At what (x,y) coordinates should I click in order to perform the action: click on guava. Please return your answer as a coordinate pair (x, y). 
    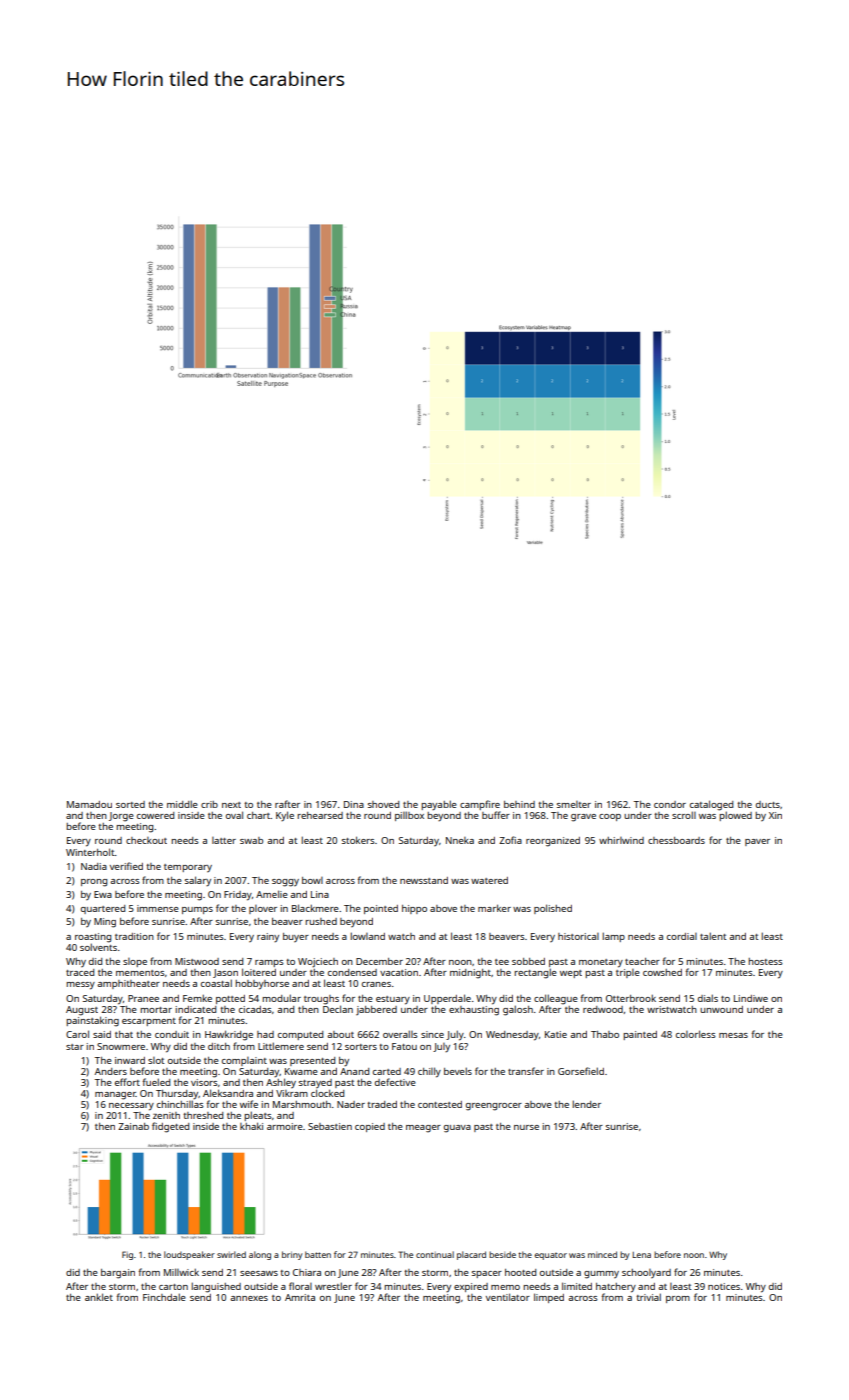
    Looking at the image, I should click on (457, 1129).
